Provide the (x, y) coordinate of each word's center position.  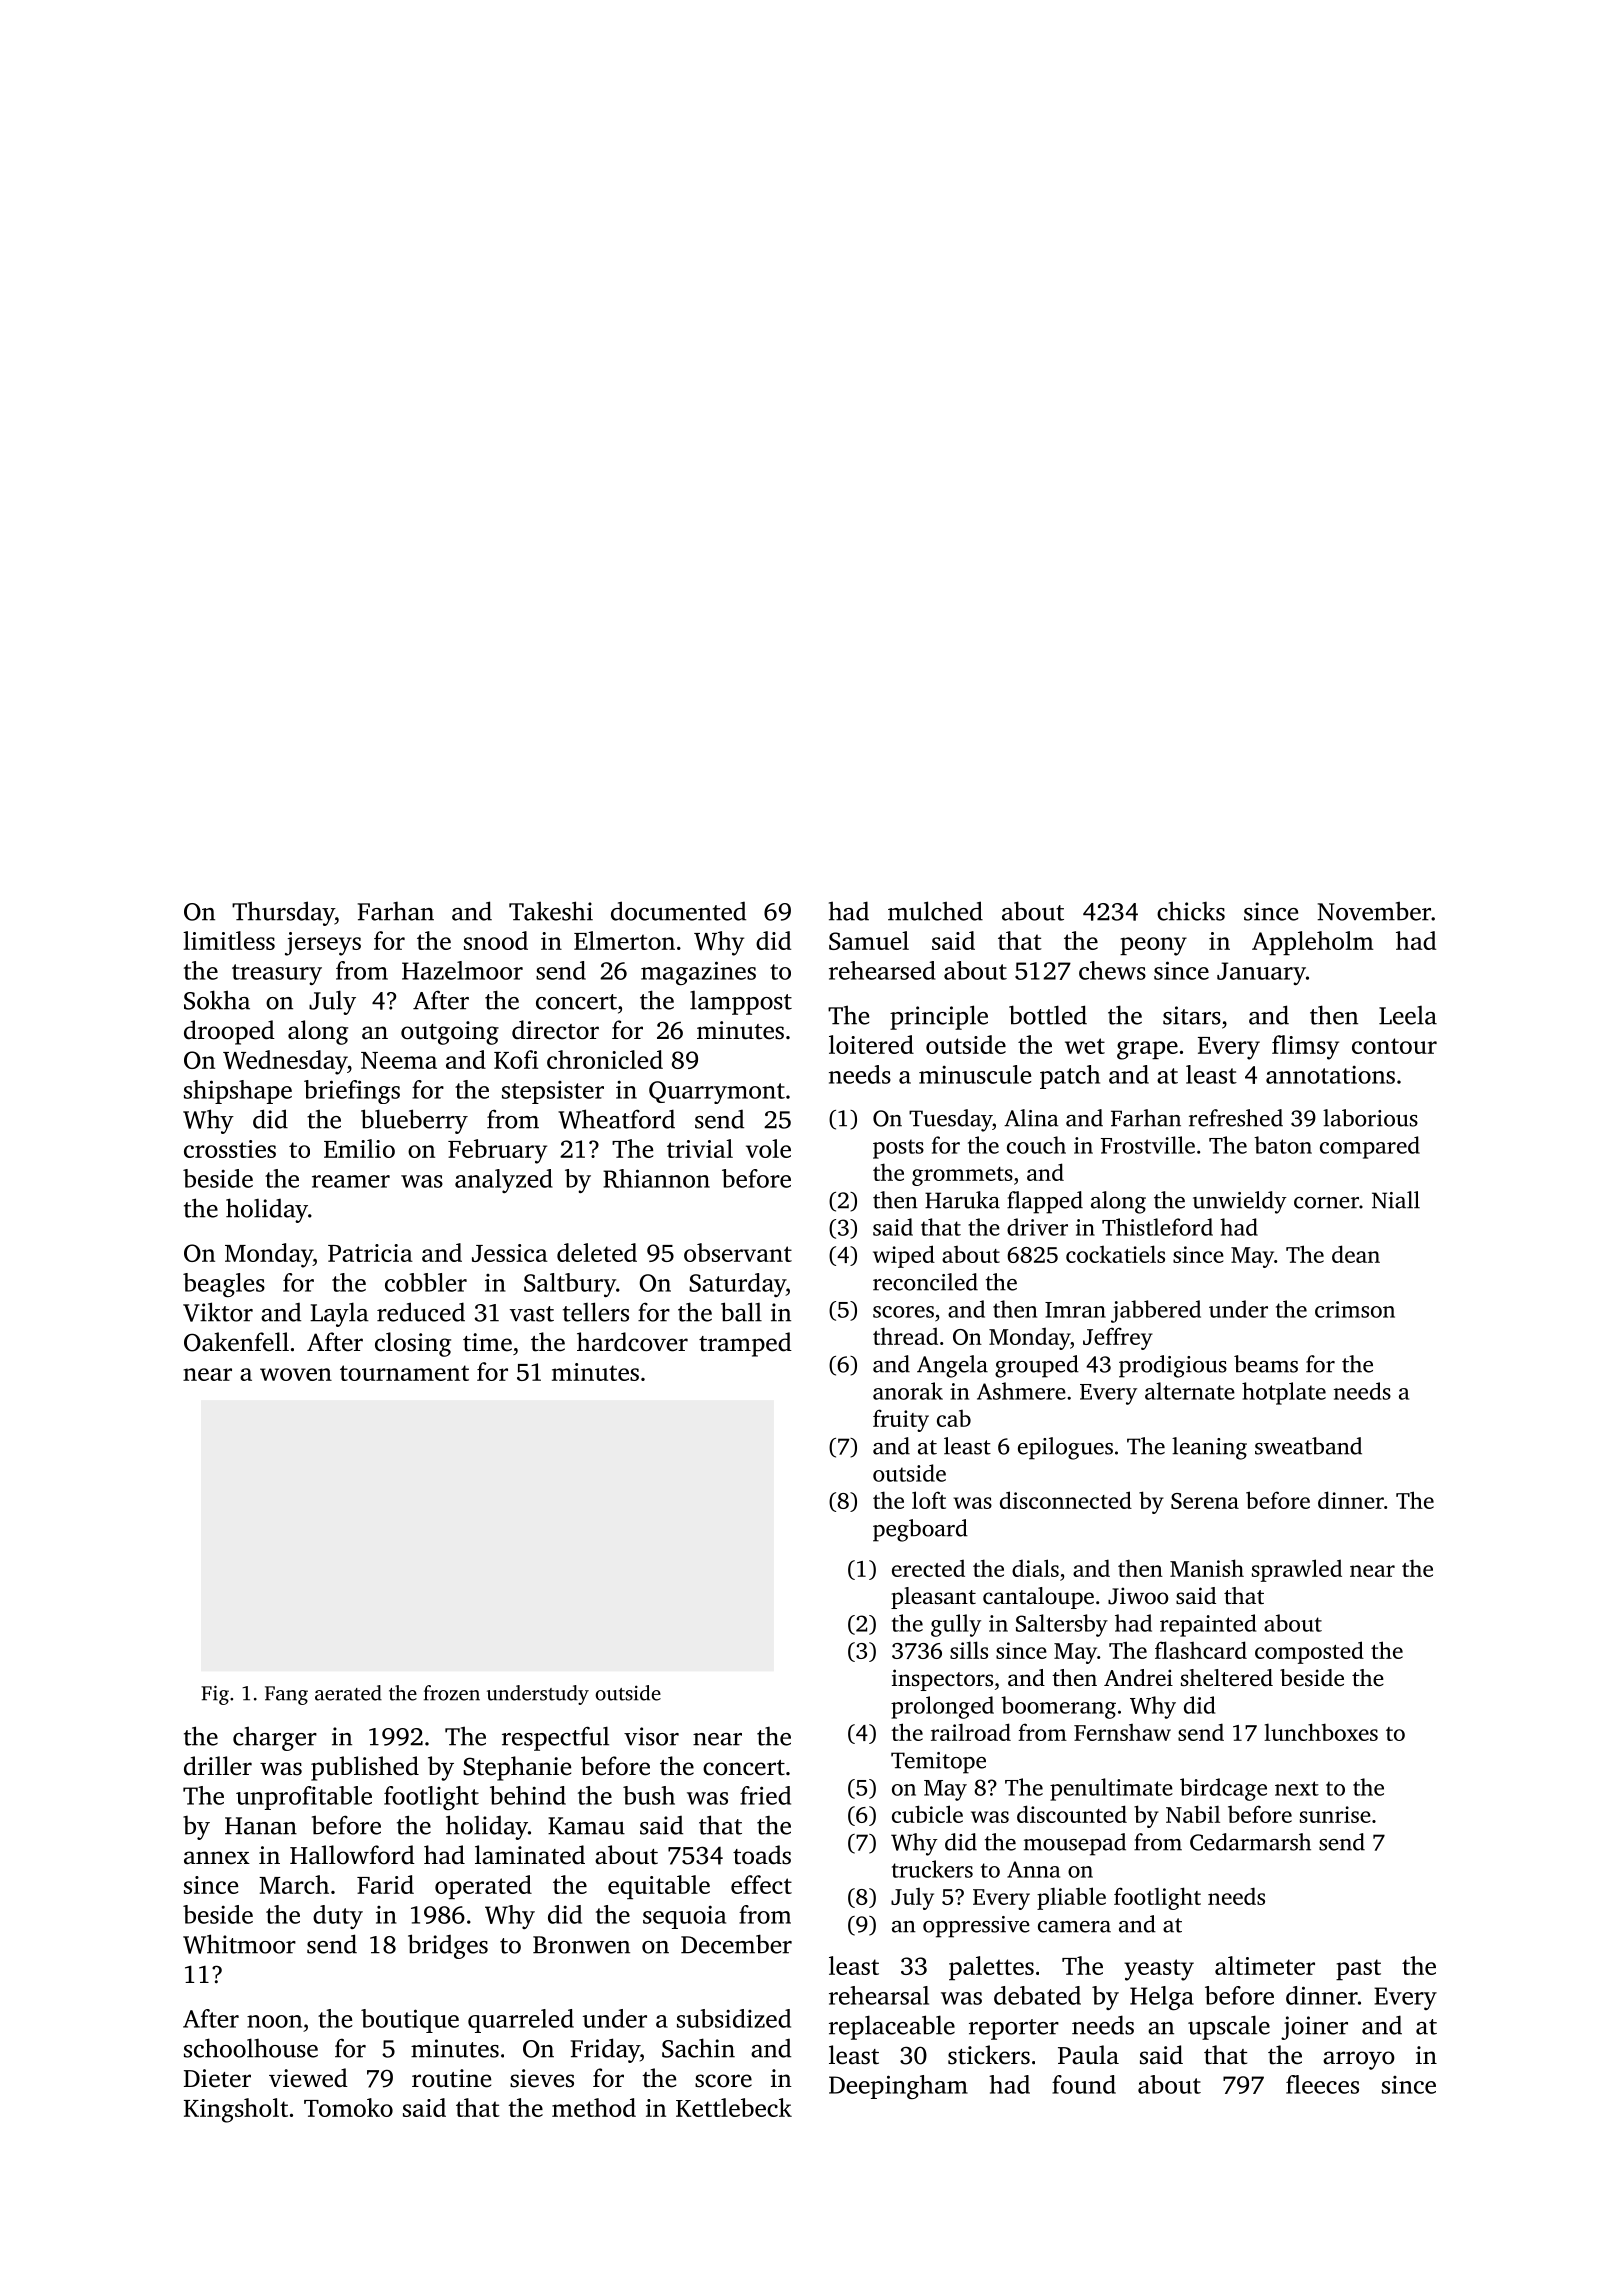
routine (451, 2078)
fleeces (1322, 2084)
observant (738, 1252)
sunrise (1335, 1814)
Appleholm (1313, 943)
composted (1309, 1652)
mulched (935, 911)
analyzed (504, 1181)
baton (1283, 1145)
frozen (452, 1693)
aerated (348, 1693)
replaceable (892, 2027)
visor (651, 1736)
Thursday (283, 913)
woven (296, 1374)
